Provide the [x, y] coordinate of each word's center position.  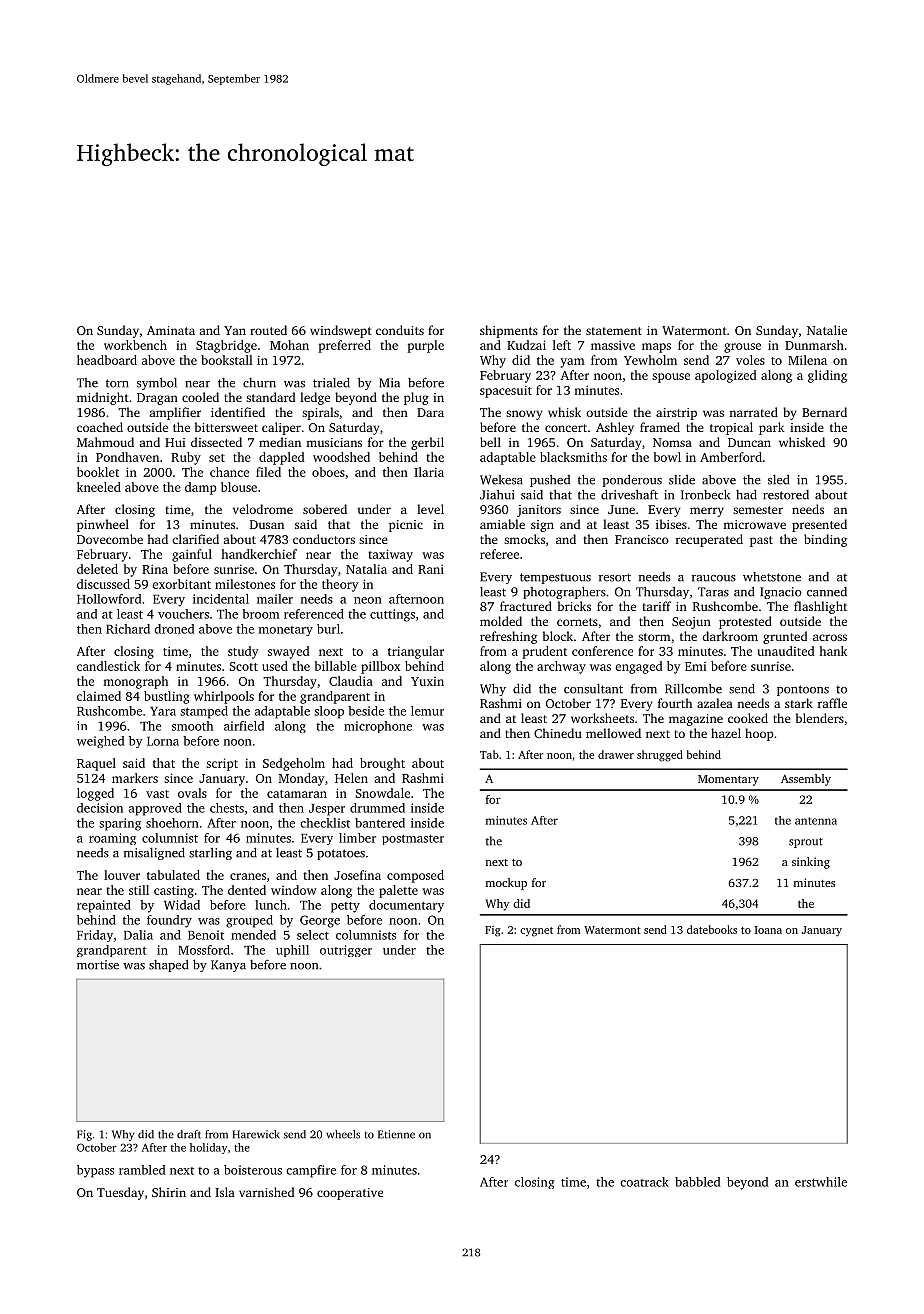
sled [778, 479]
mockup [506, 884]
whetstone [772, 577]
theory [340, 585]
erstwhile [821, 1182]
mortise [98, 965]
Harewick [256, 1134]
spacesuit [506, 391]
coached [100, 427]
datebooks [712, 929]
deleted [97, 569]
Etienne [396, 1134]
